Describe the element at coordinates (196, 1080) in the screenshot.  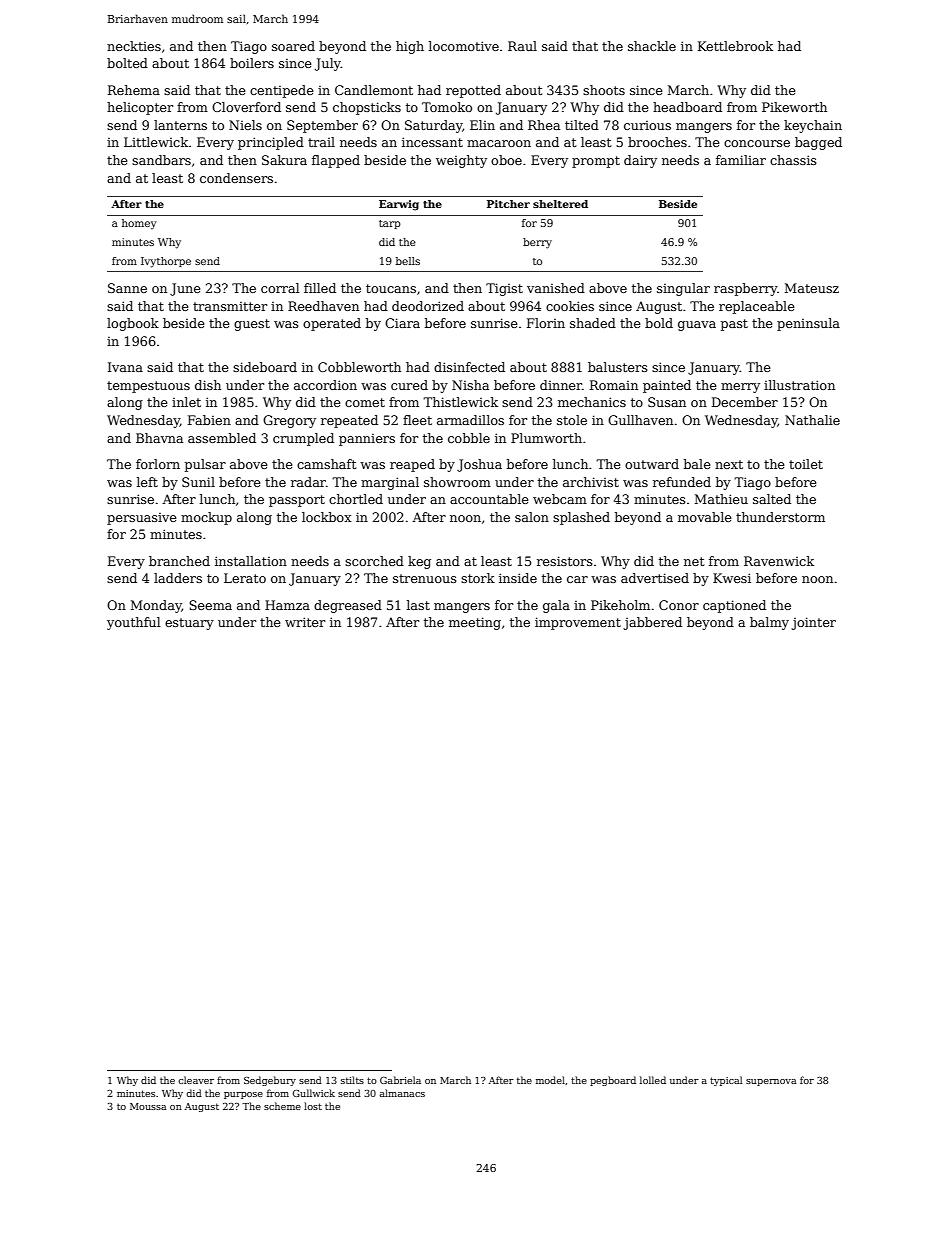
I see `cleaver` at that location.
